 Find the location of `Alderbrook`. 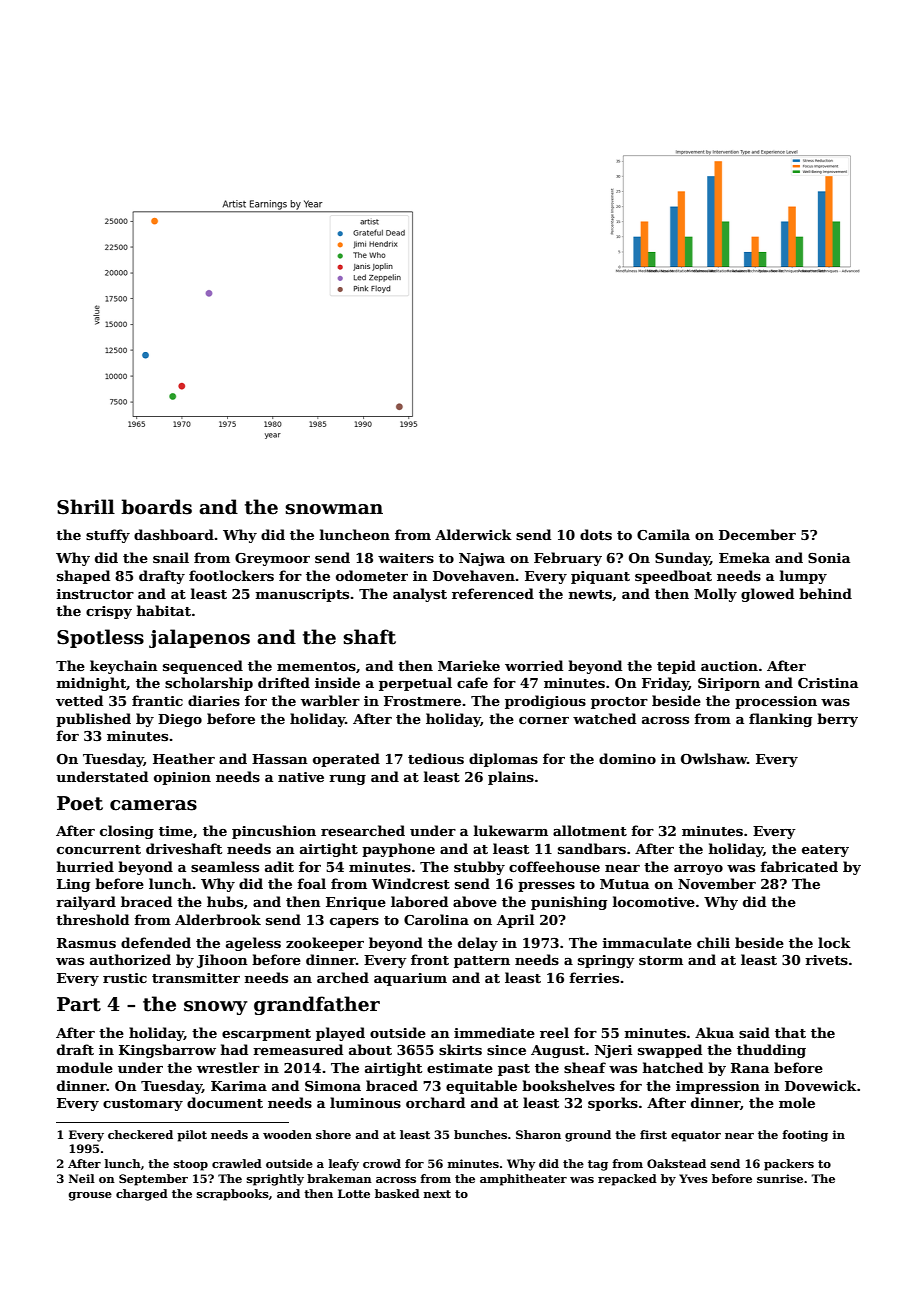

Alderbrook is located at coordinates (218, 919).
